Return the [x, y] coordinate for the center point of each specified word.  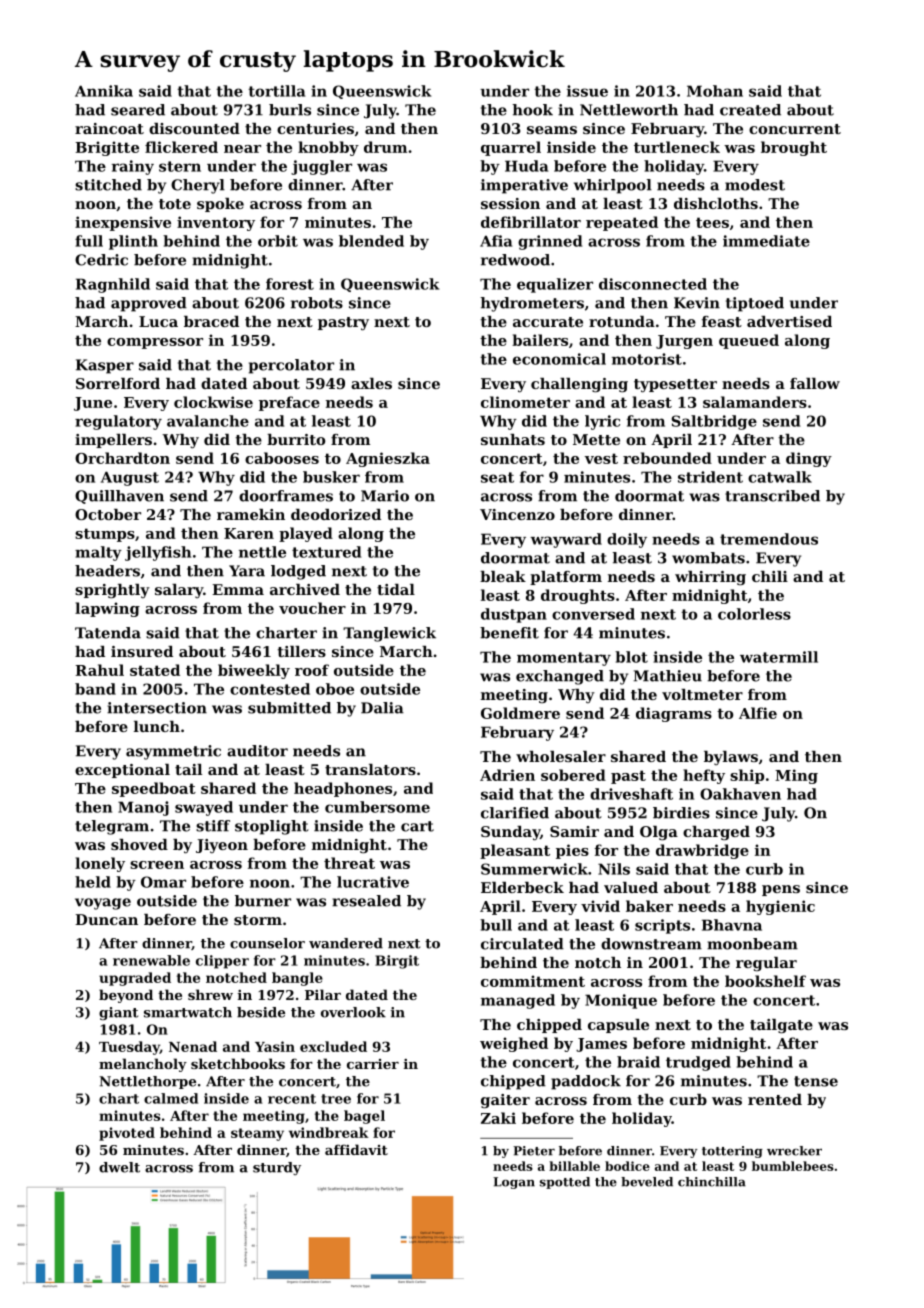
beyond [126, 996]
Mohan [715, 91]
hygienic [780, 907]
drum [385, 147]
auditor [257, 751]
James [601, 1045]
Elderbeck [522, 887]
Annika [104, 91]
